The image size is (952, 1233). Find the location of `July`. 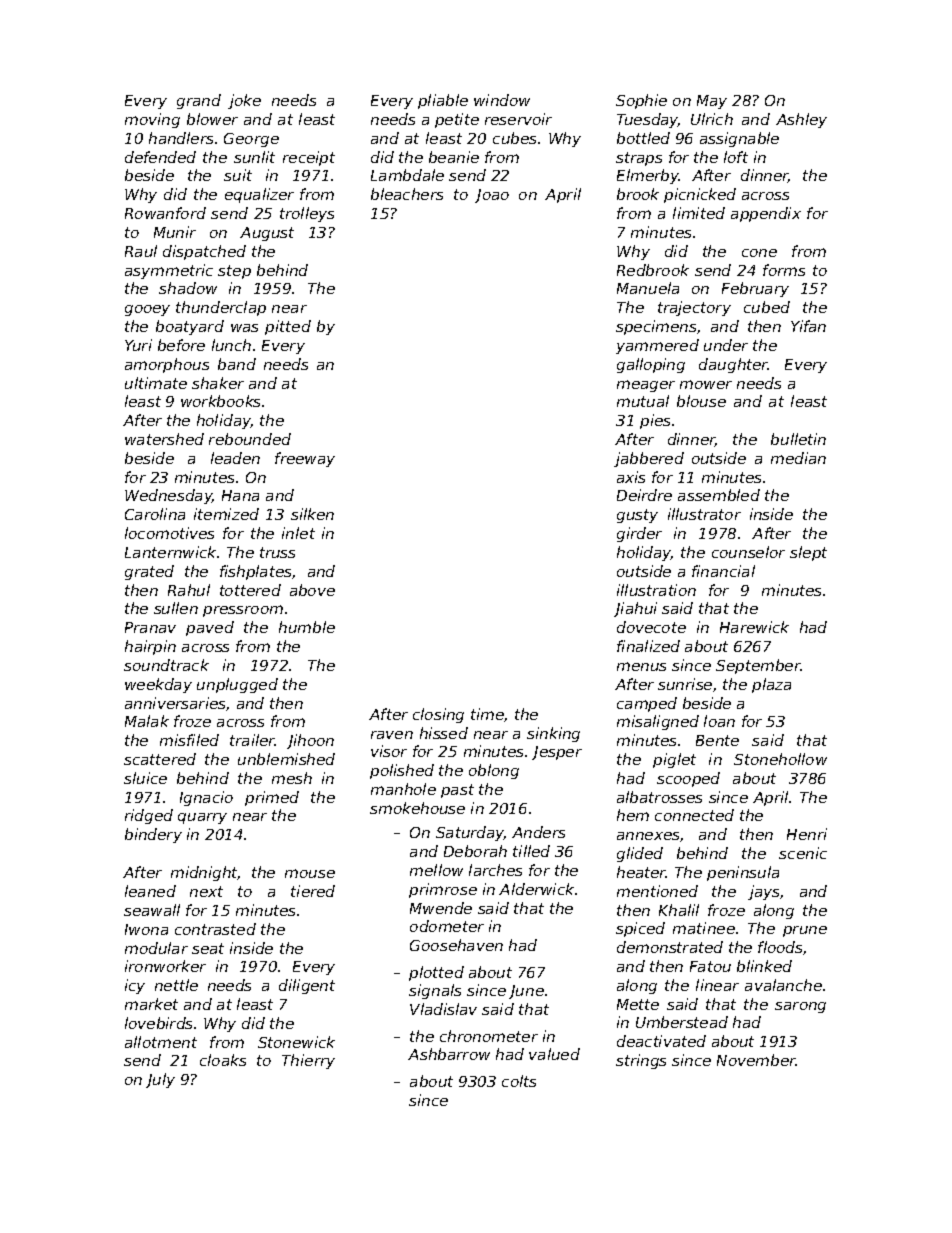

July is located at coordinates (160, 1080).
